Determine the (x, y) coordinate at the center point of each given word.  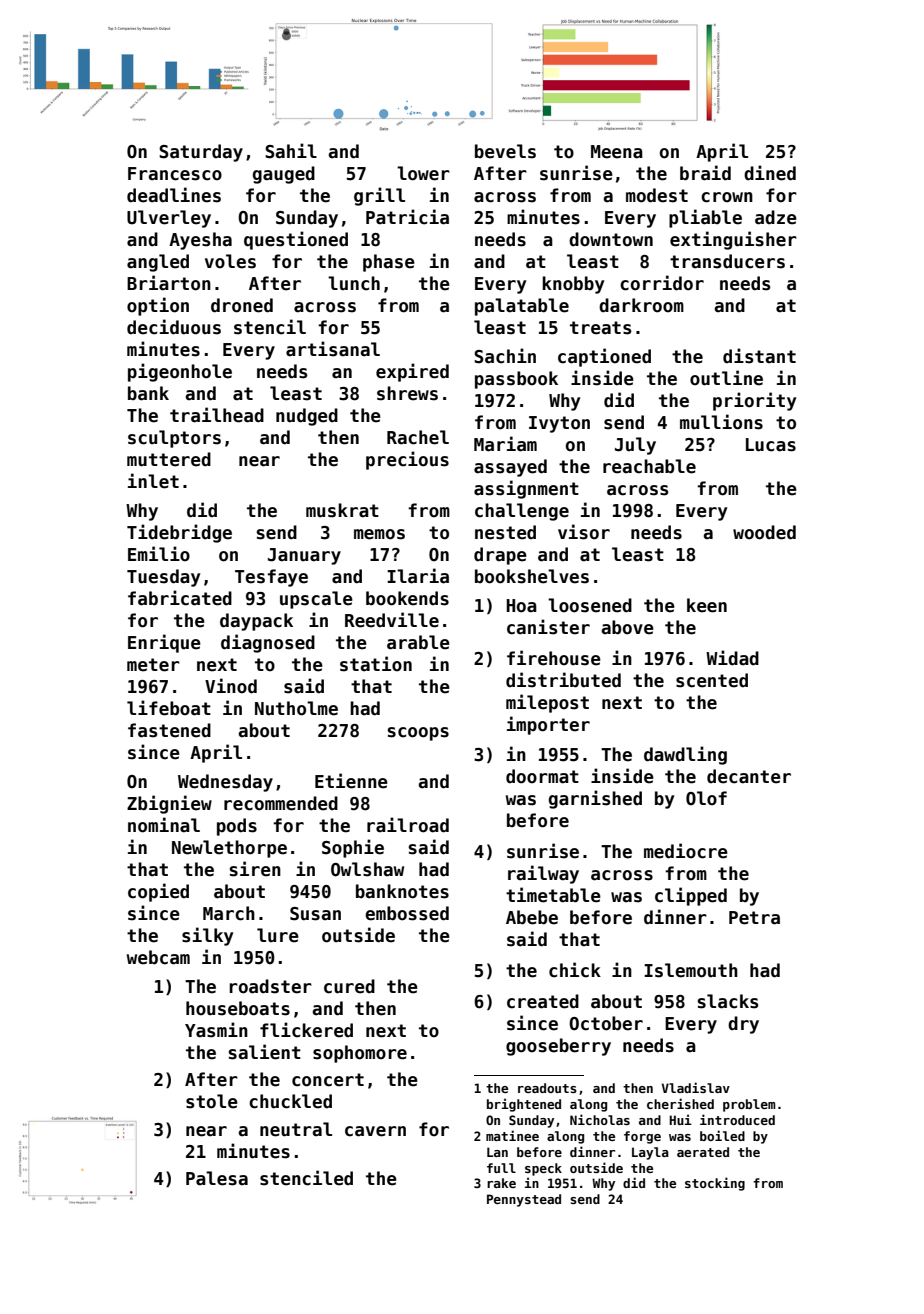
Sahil (291, 151)
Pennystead (524, 1200)
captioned (604, 357)
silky (207, 936)
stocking (715, 1184)
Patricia (407, 217)
